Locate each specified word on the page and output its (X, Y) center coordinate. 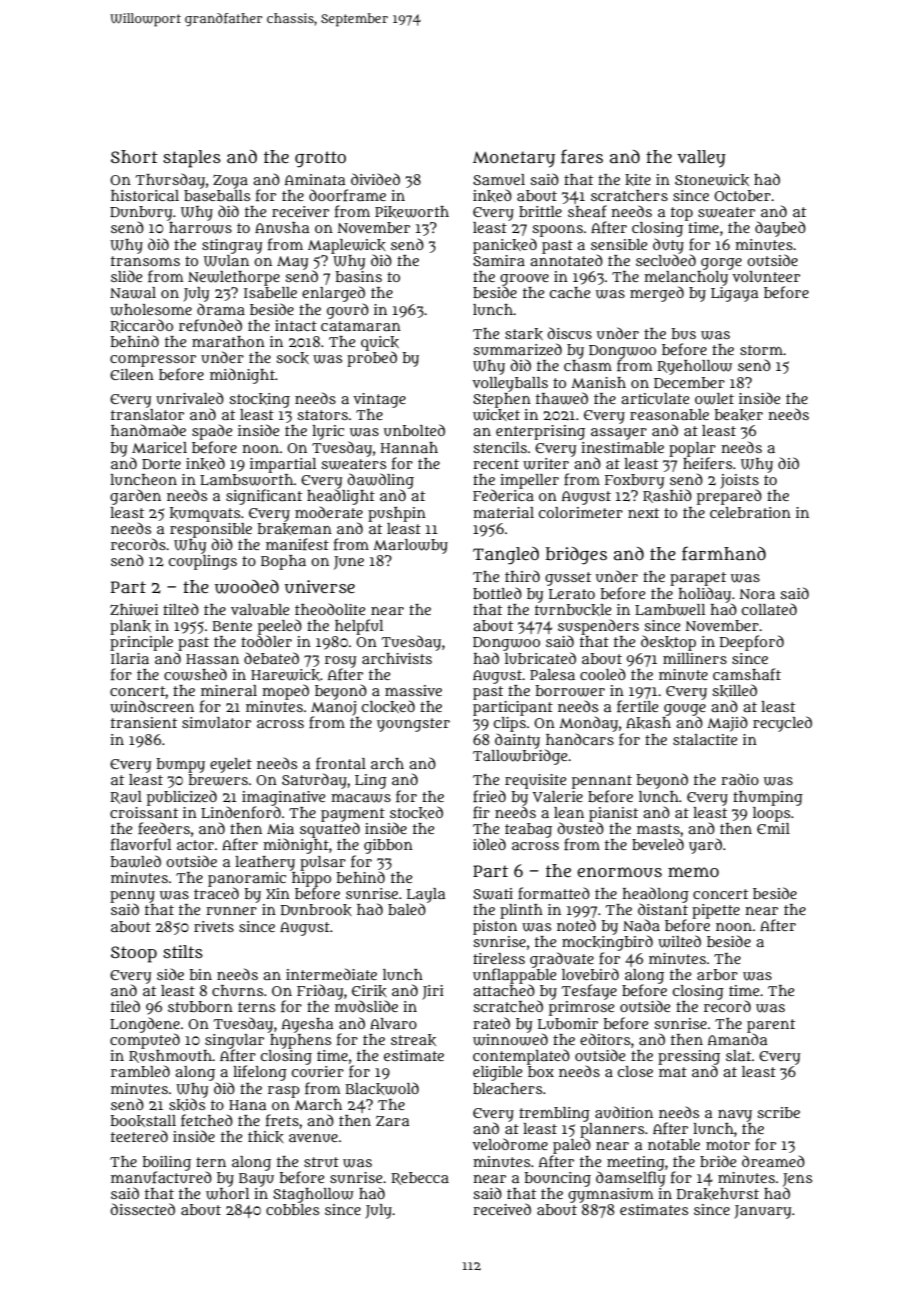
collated (769, 609)
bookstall (143, 1121)
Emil (773, 828)
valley (701, 159)
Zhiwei (134, 610)
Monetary (514, 159)
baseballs (217, 195)
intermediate (331, 974)
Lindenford (241, 812)
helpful (359, 627)
